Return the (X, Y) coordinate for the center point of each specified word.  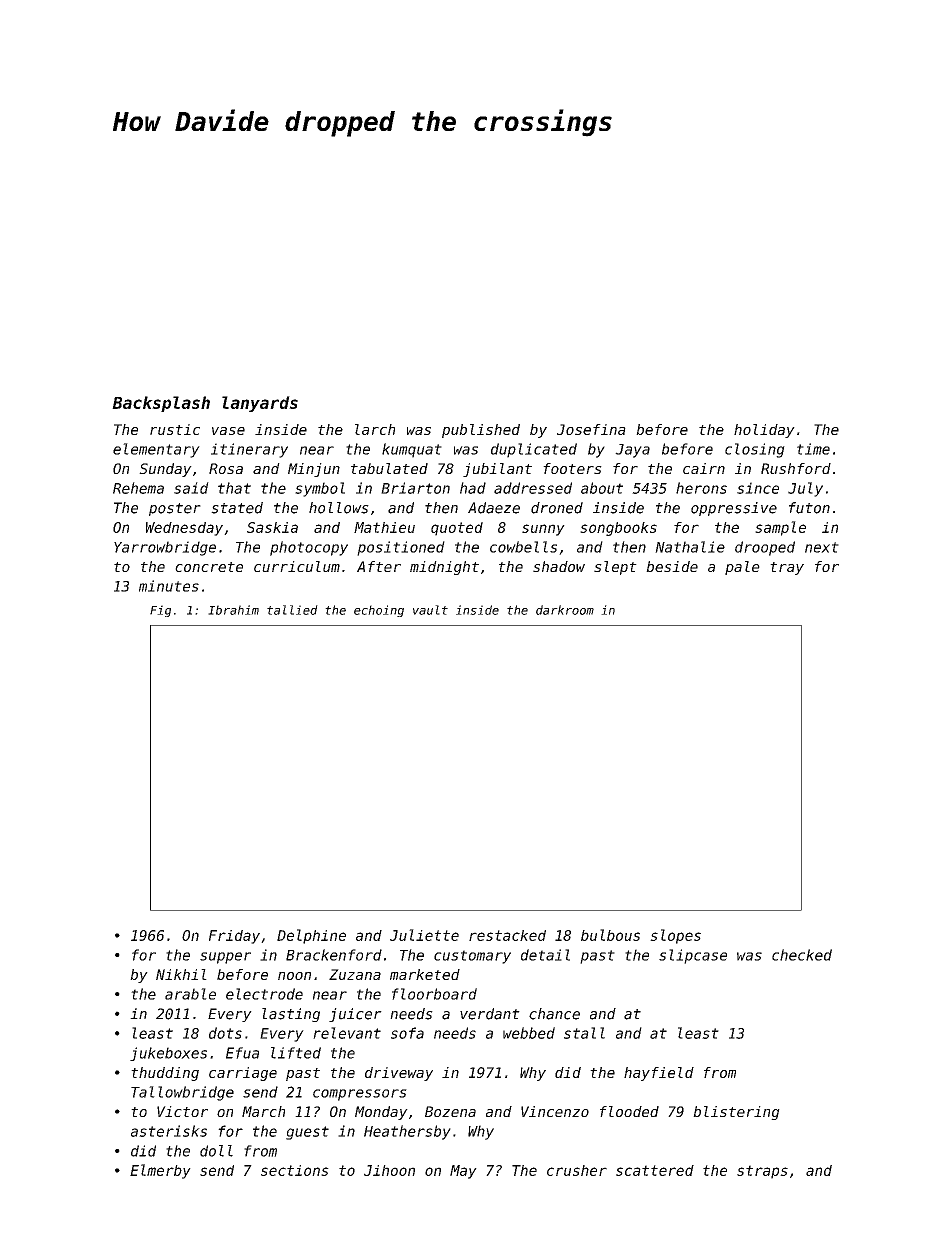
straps (762, 1172)
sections (295, 1170)
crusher (577, 1170)
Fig (160, 611)
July (805, 489)
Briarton (415, 488)
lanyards (260, 404)
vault (430, 610)
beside (672, 566)
